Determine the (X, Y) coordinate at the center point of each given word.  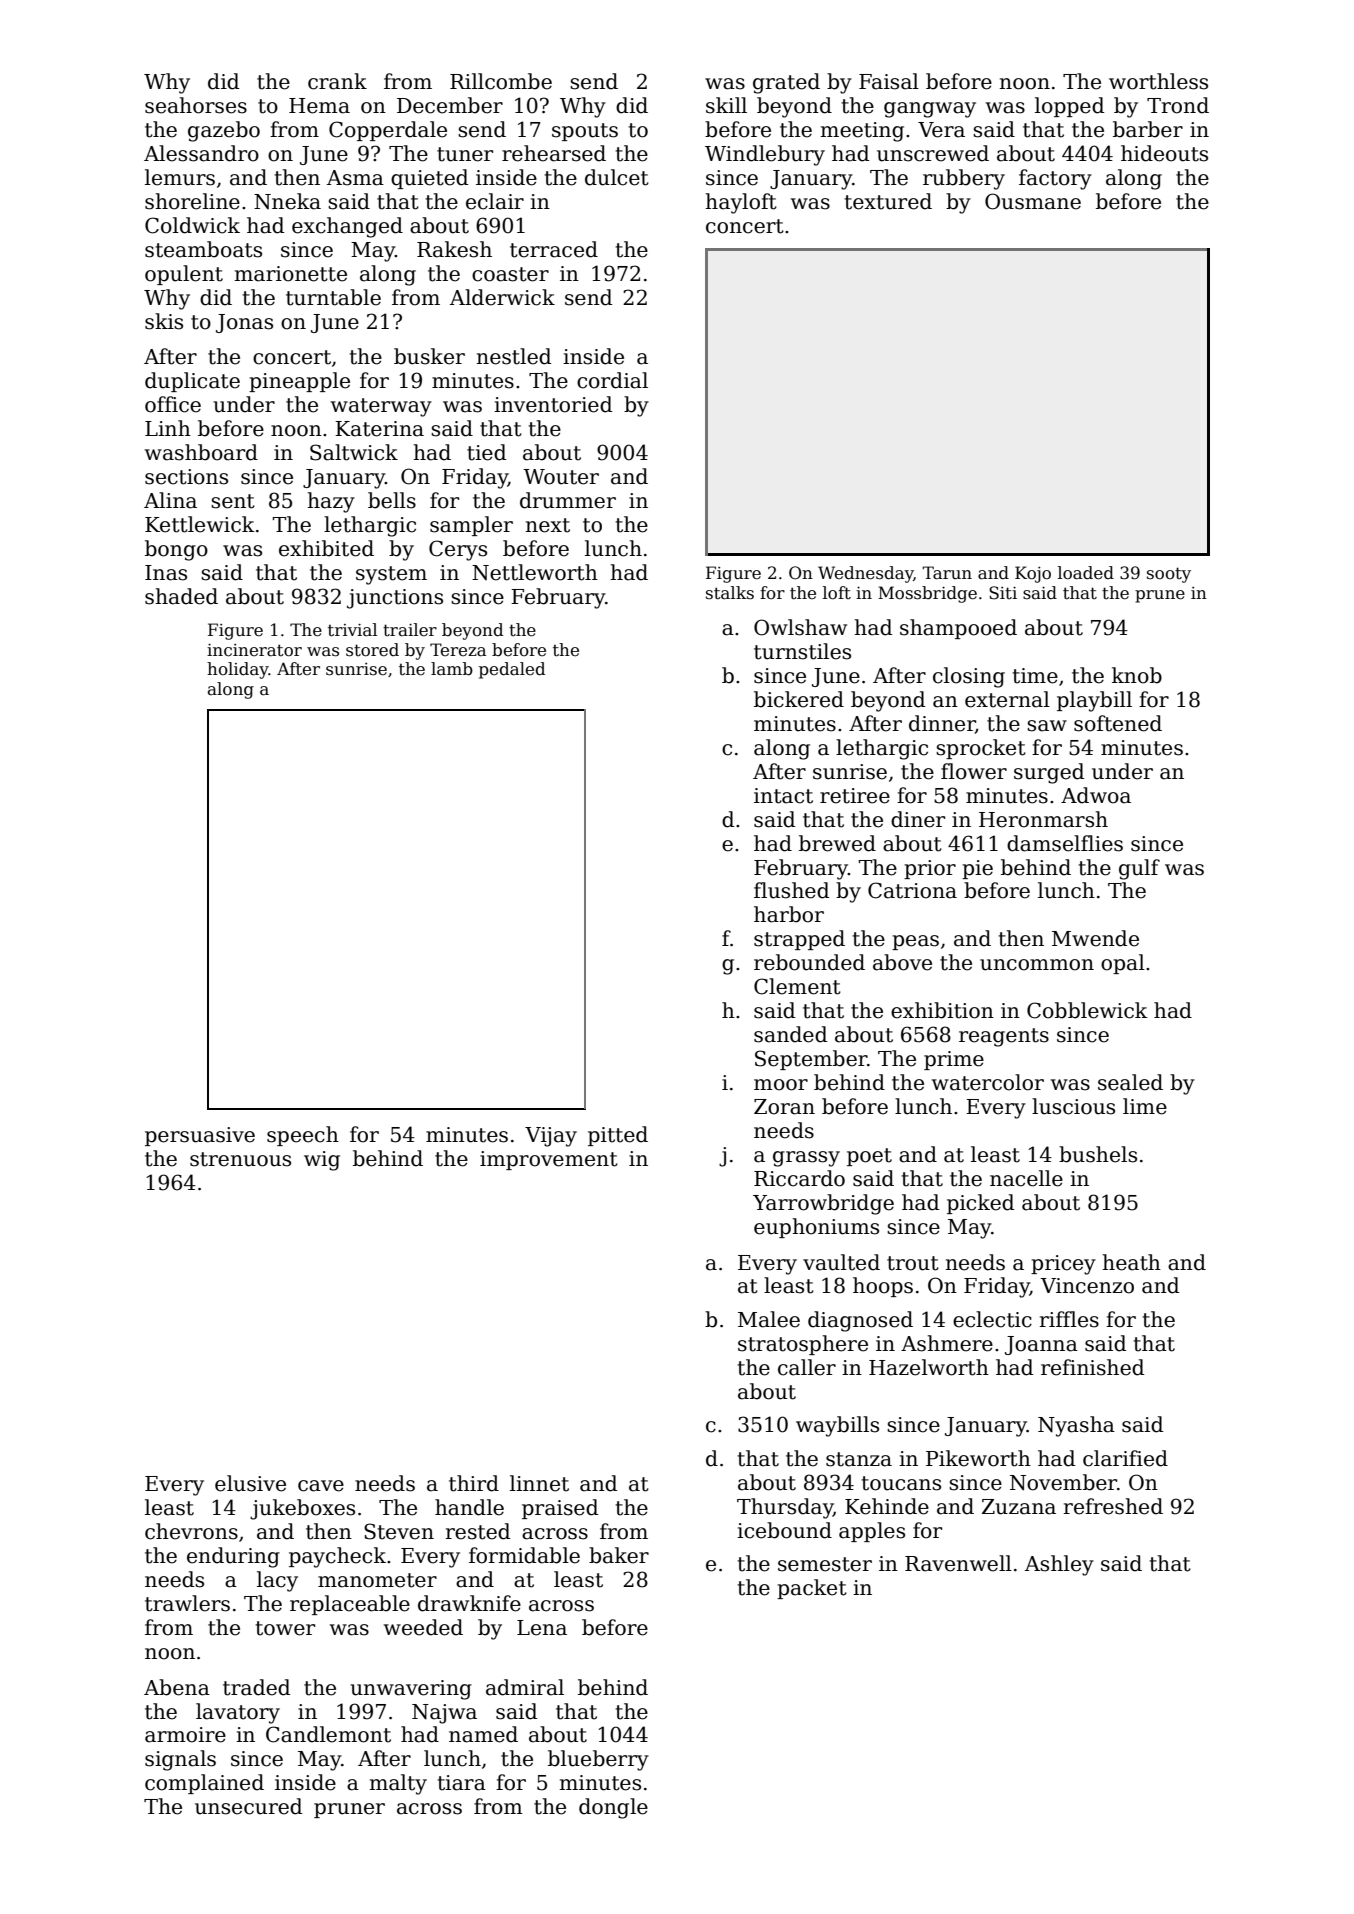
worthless (1158, 81)
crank (337, 81)
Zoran (784, 1107)
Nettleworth (535, 572)
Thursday (785, 1508)
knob (1137, 675)
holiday (238, 670)
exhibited (326, 548)
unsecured (249, 1806)
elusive (250, 1483)
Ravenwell (958, 1563)
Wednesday (866, 574)
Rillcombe (501, 81)
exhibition (942, 1010)
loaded (1086, 573)
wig (322, 1161)
